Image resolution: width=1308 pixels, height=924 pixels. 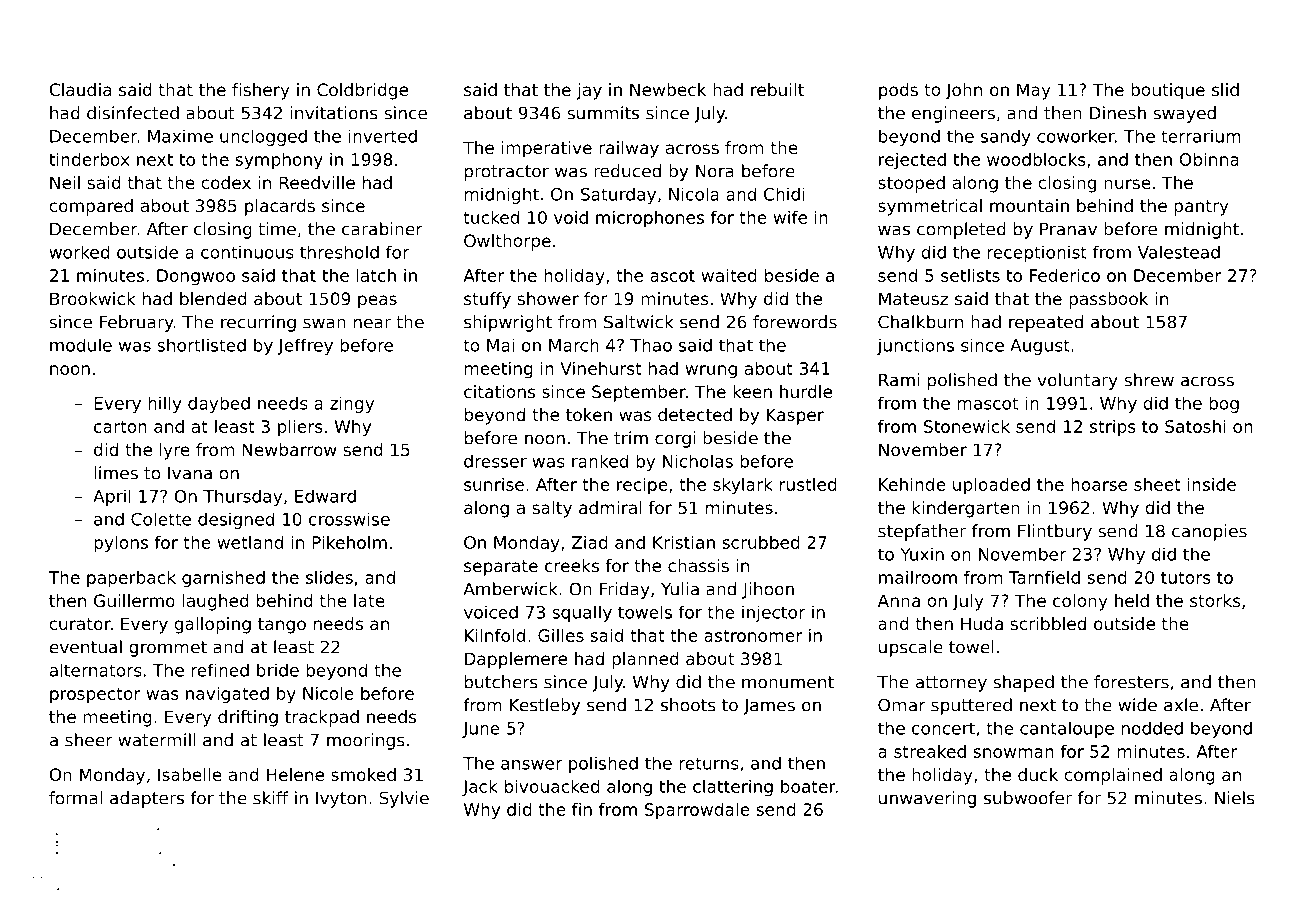 What do you see at coordinates (121, 544) in the screenshot?
I see `pylons` at bounding box center [121, 544].
